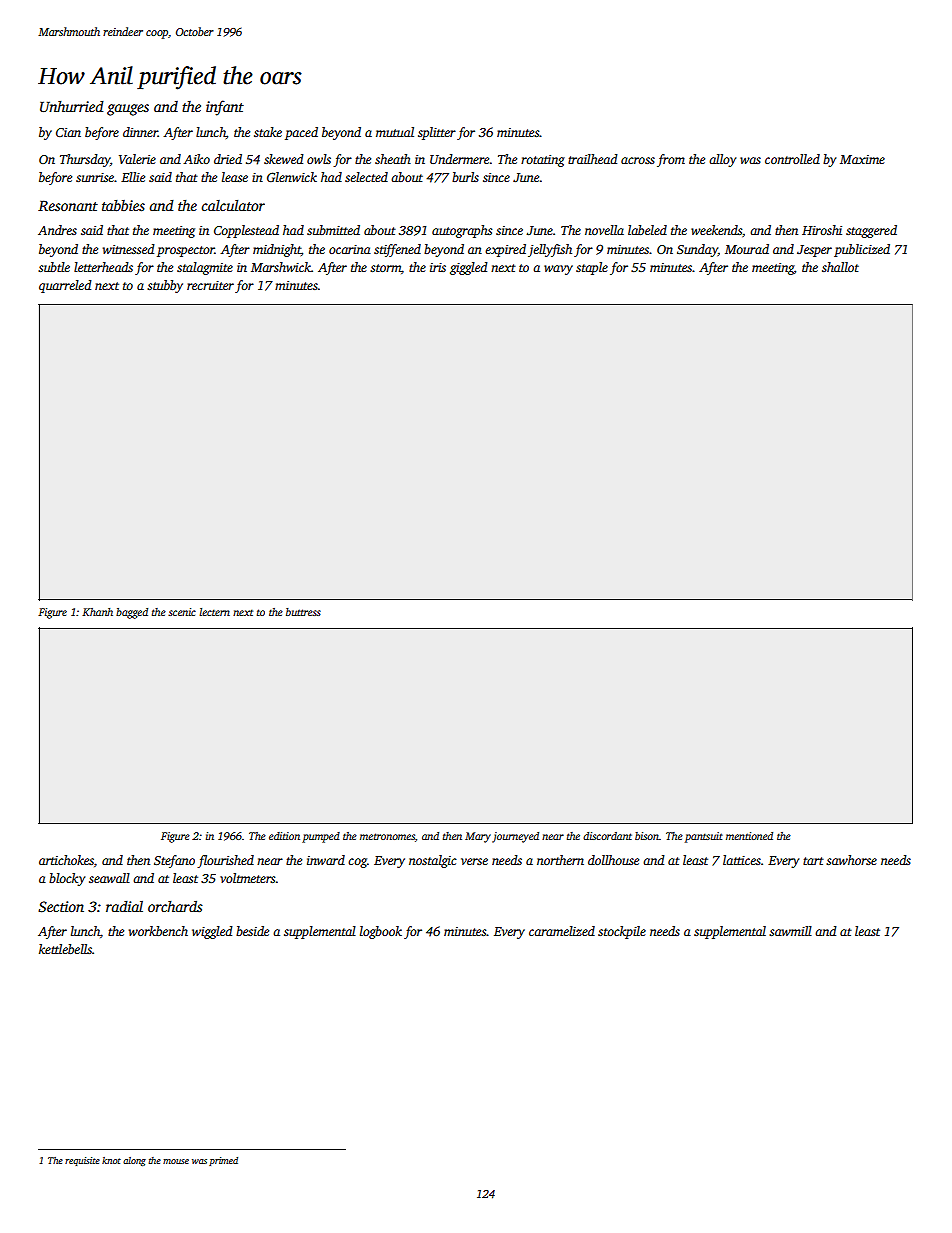 Image resolution: width=952 pixels, height=1233 pixels. What do you see at coordinates (214, 612) in the page?
I see `lectern` at bounding box center [214, 612].
